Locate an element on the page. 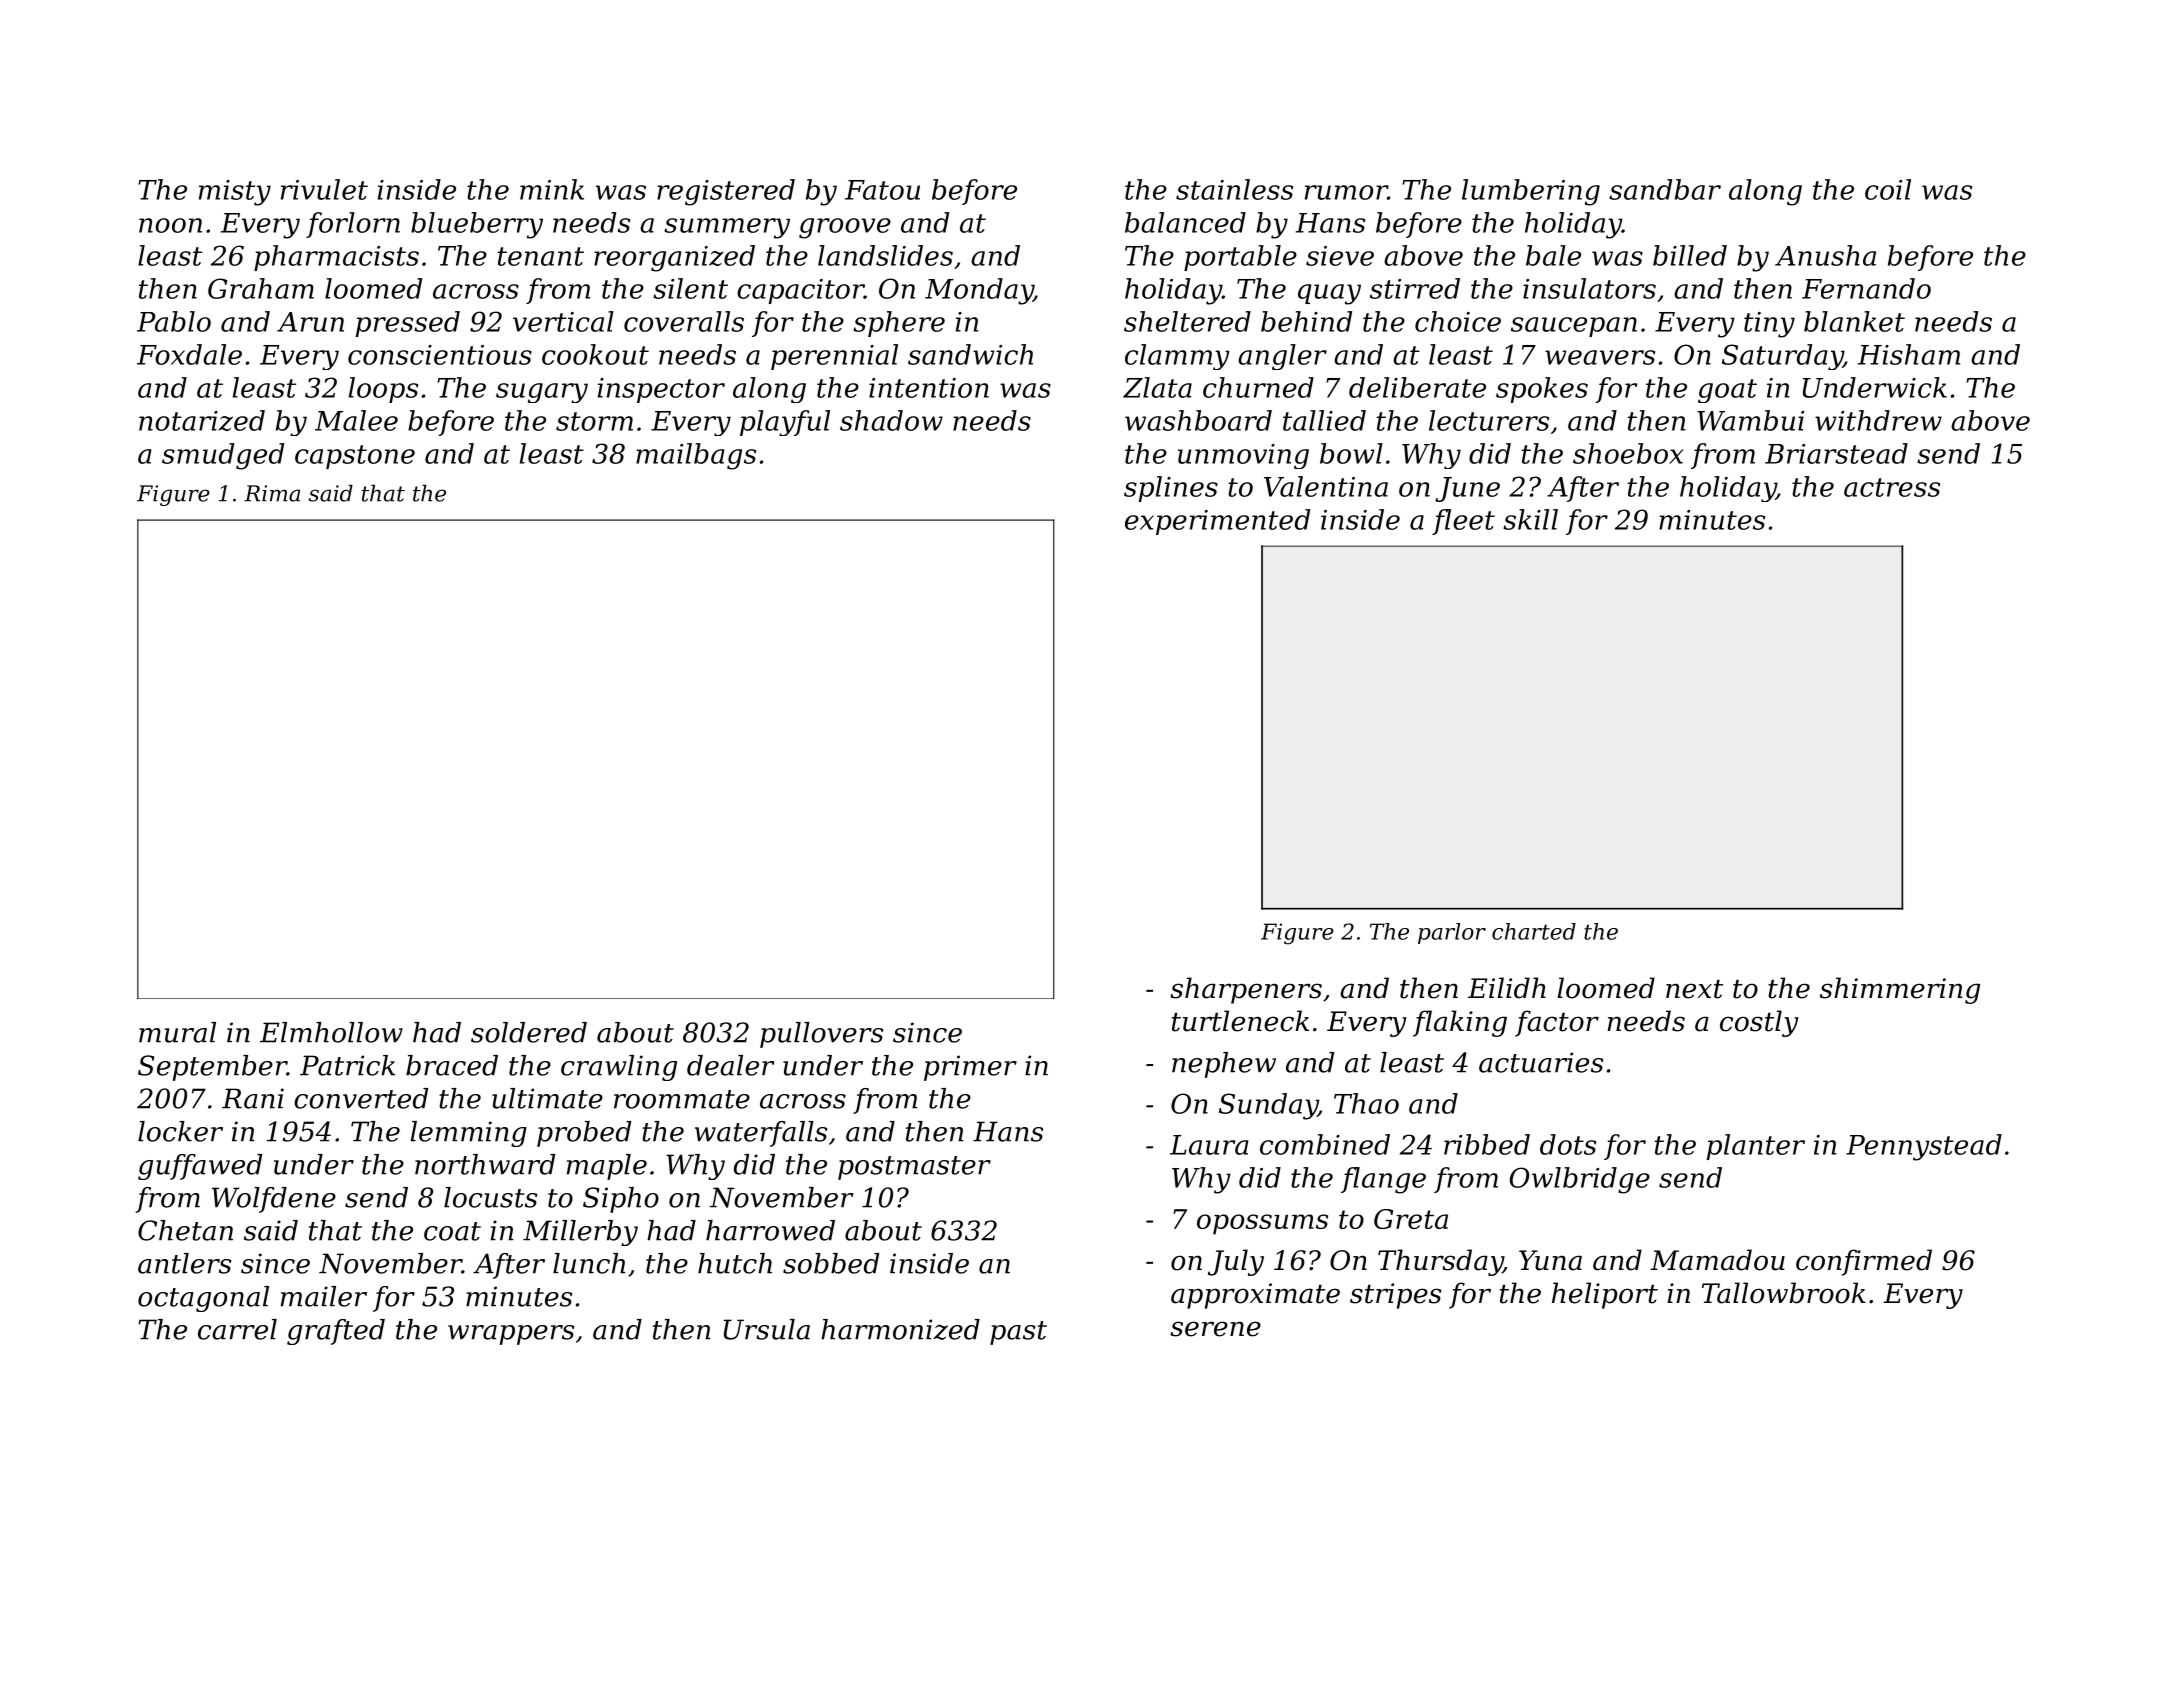 Image resolution: width=2178 pixels, height=1683 pixels. mink is located at coordinates (552, 189).
